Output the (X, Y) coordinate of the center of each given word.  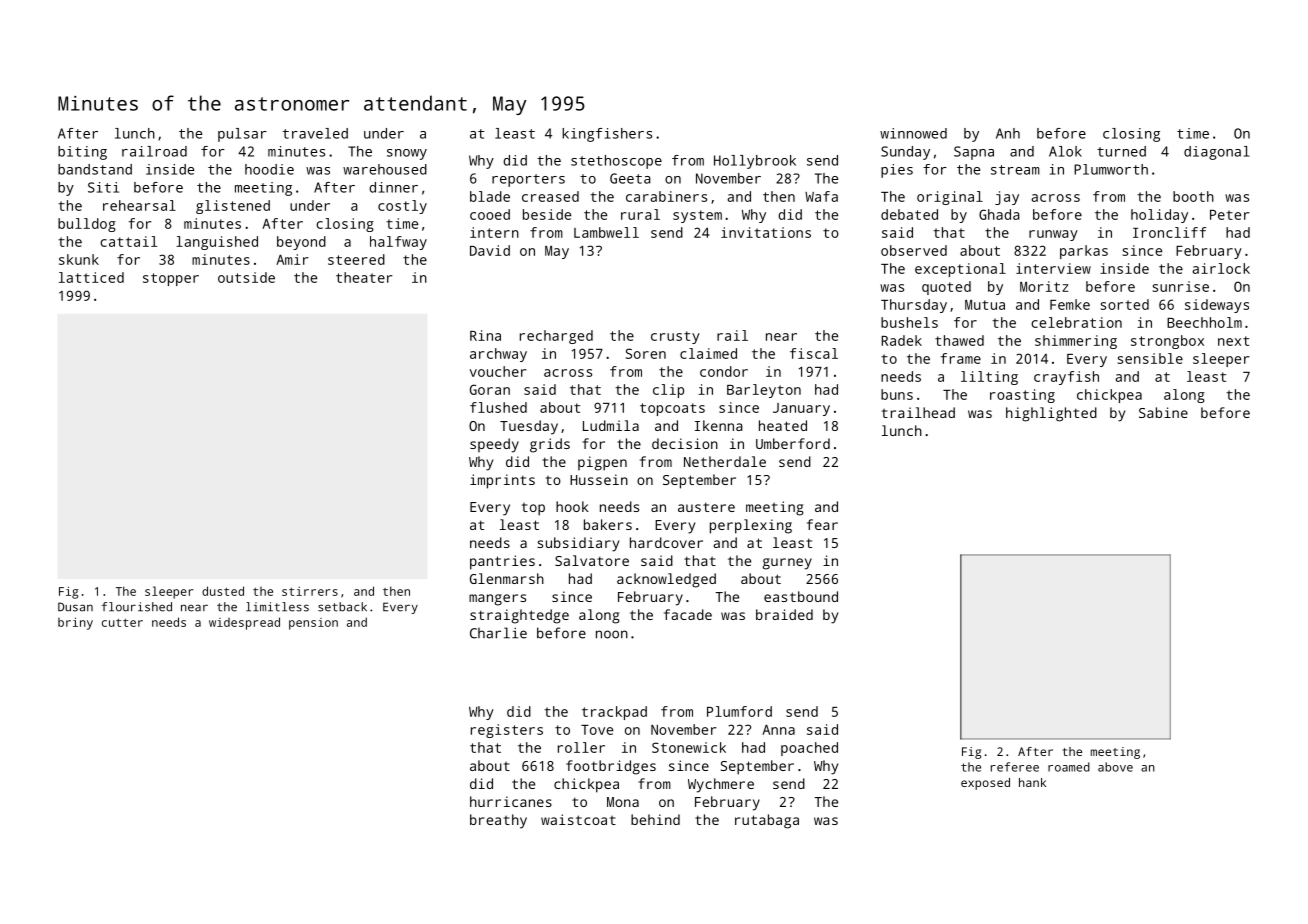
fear (822, 524)
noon (612, 634)
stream (1015, 170)
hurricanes (511, 801)
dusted (223, 591)
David (490, 250)
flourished (137, 607)
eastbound (801, 596)
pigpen (602, 463)
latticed (91, 277)
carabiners (666, 196)
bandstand (95, 169)
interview (1053, 268)
